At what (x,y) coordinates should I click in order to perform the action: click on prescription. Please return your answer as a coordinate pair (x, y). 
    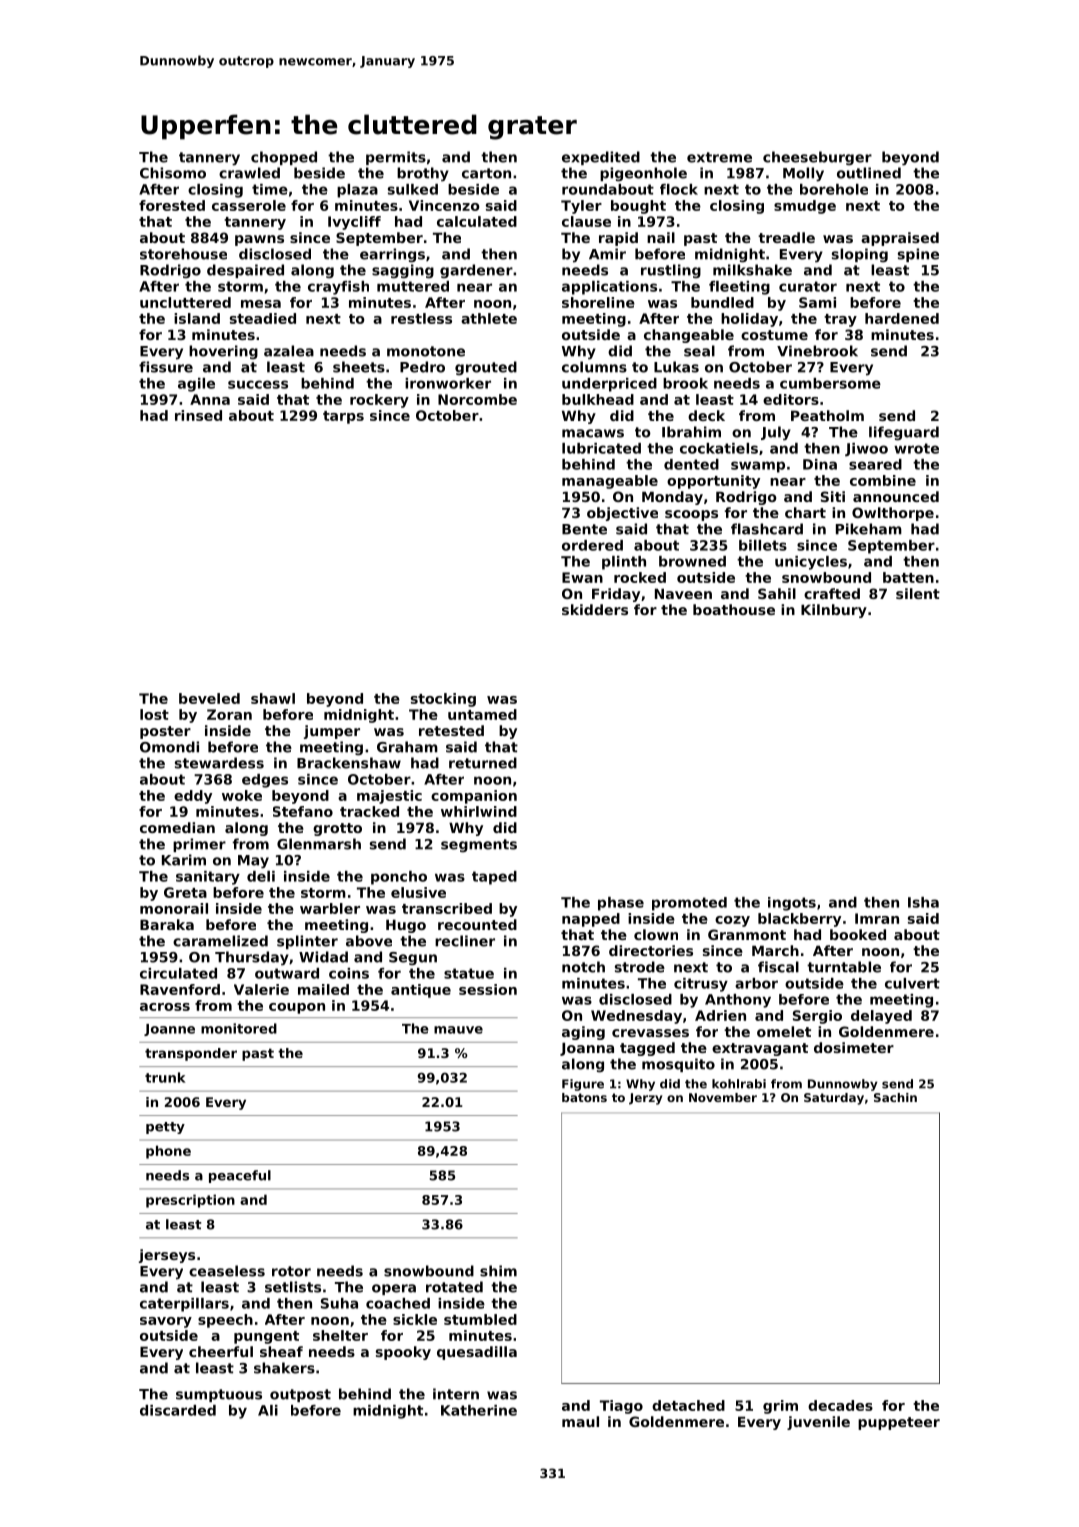
    Looking at the image, I should click on (190, 1201).
